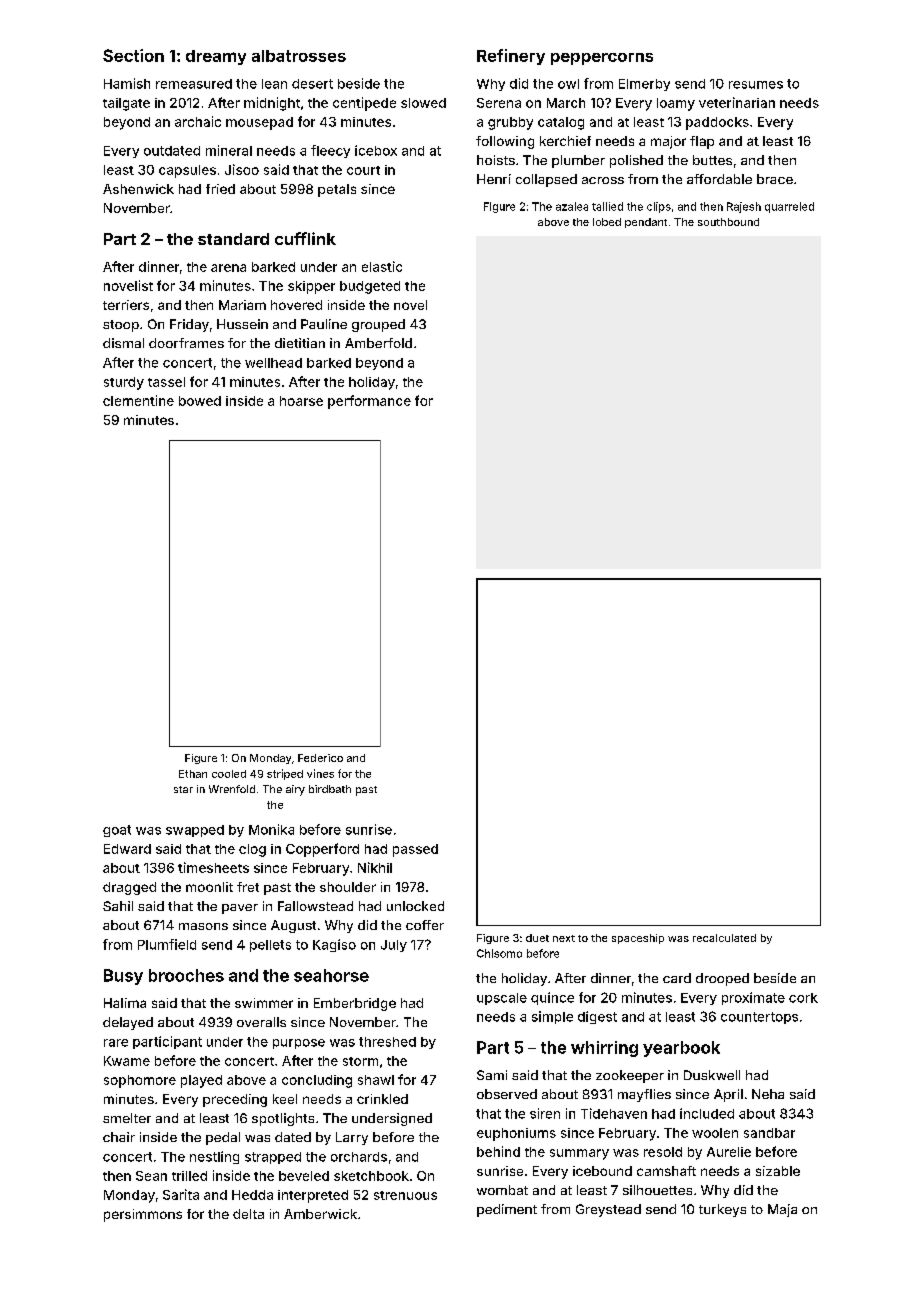 The image size is (924, 1308). What do you see at coordinates (789, 207) in the screenshot?
I see `quarreled` at bounding box center [789, 207].
